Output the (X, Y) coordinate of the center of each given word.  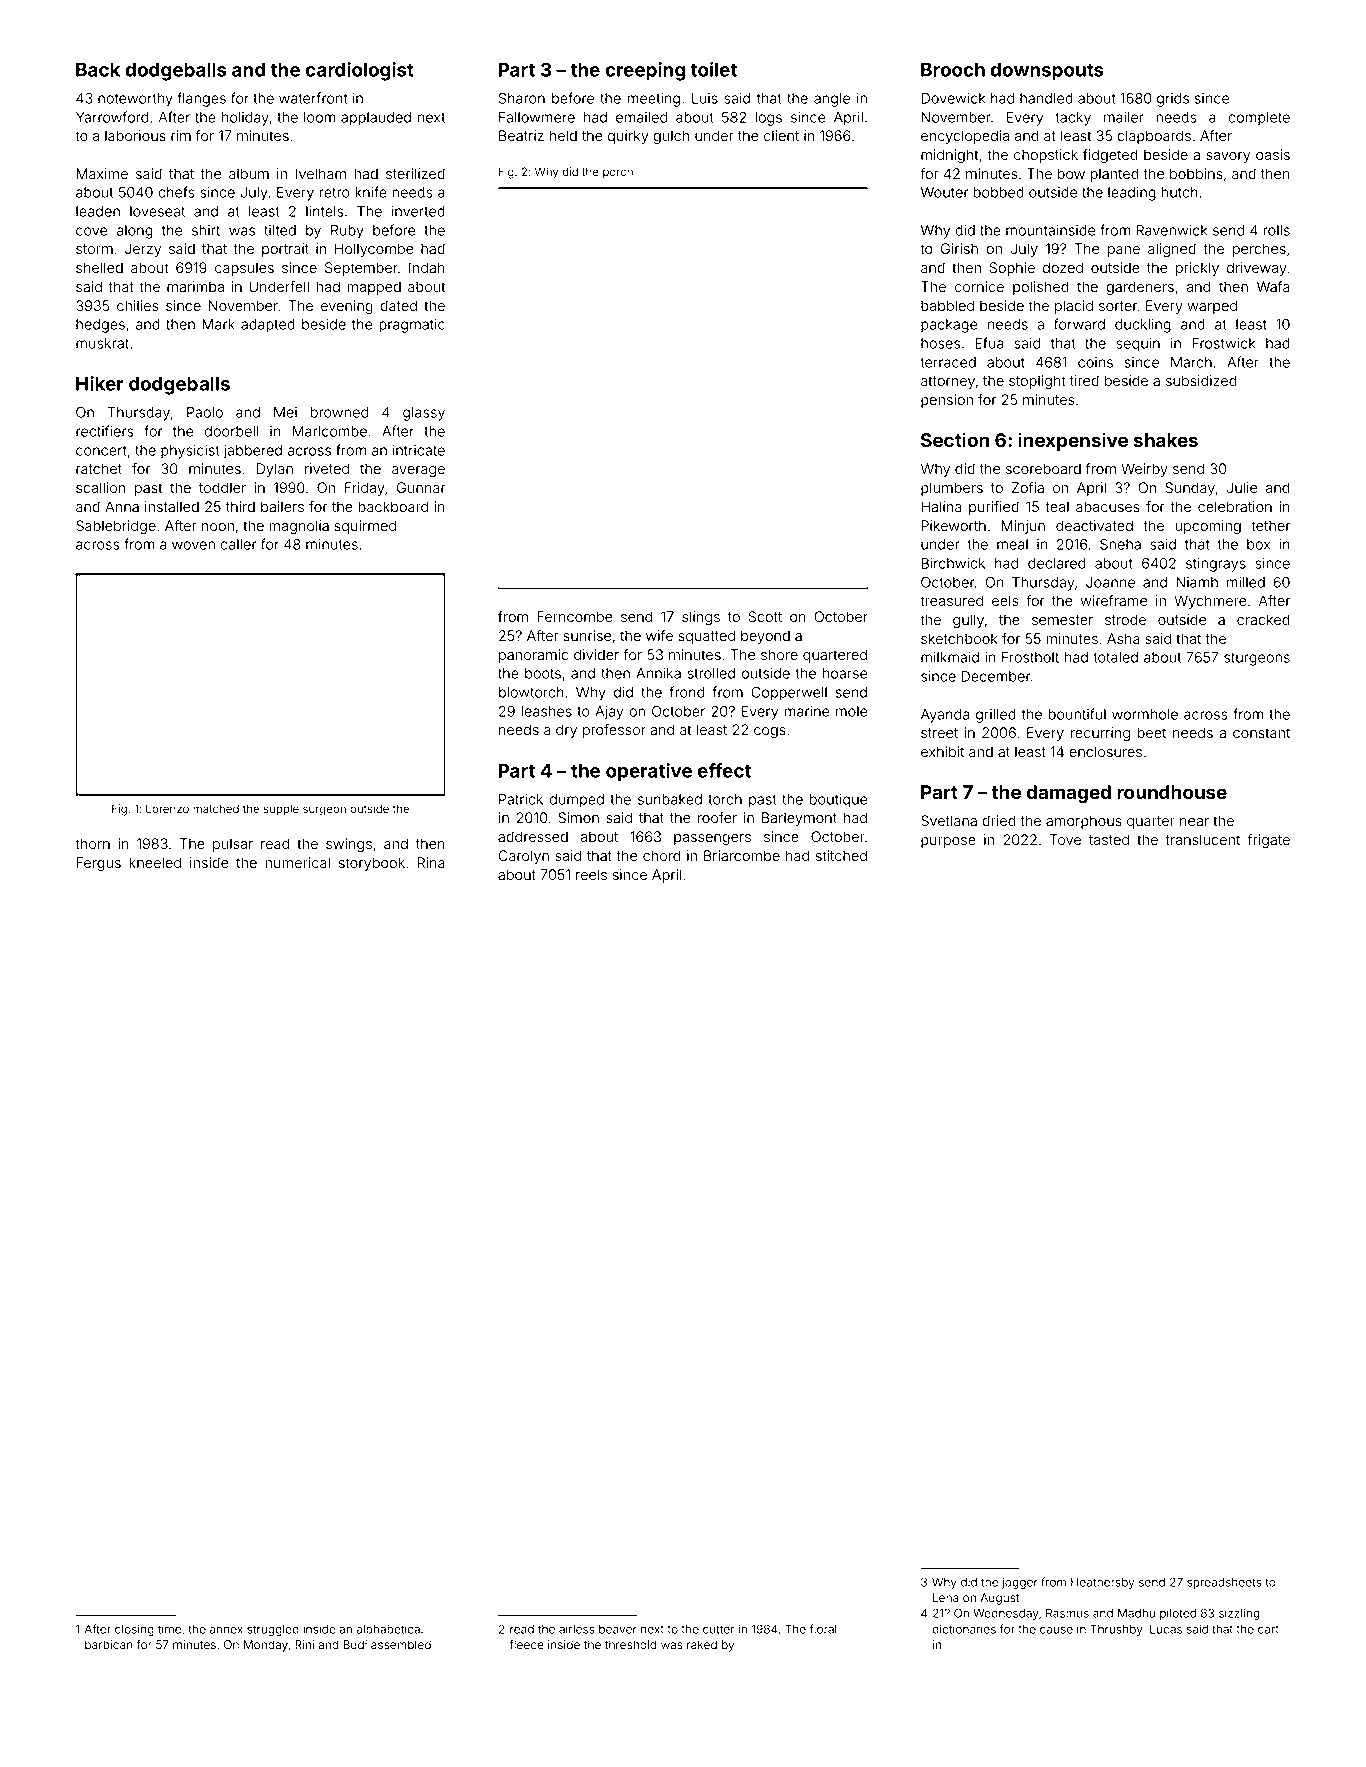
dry (566, 731)
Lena (946, 1597)
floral (823, 1629)
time (169, 1629)
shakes (1166, 440)
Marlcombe (330, 431)
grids (1173, 100)
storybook (372, 864)
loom (319, 117)
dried (999, 821)
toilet (713, 69)
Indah (427, 268)
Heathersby (1103, 1583)
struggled (273, 1630)
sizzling (1239, 1614)
